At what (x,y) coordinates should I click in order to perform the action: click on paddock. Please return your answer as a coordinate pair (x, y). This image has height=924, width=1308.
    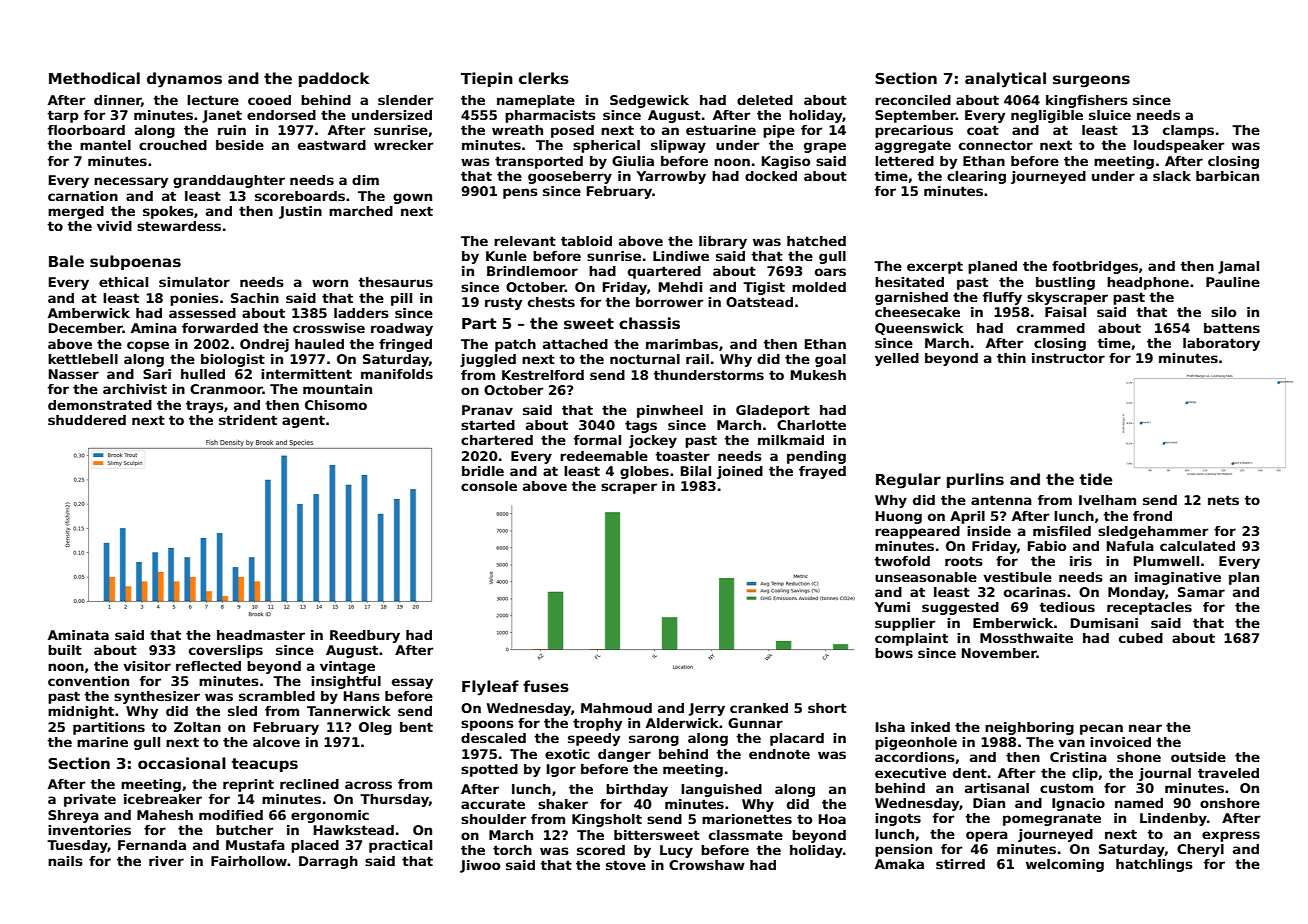
    Looking at the image, I should click on (334, 79).
